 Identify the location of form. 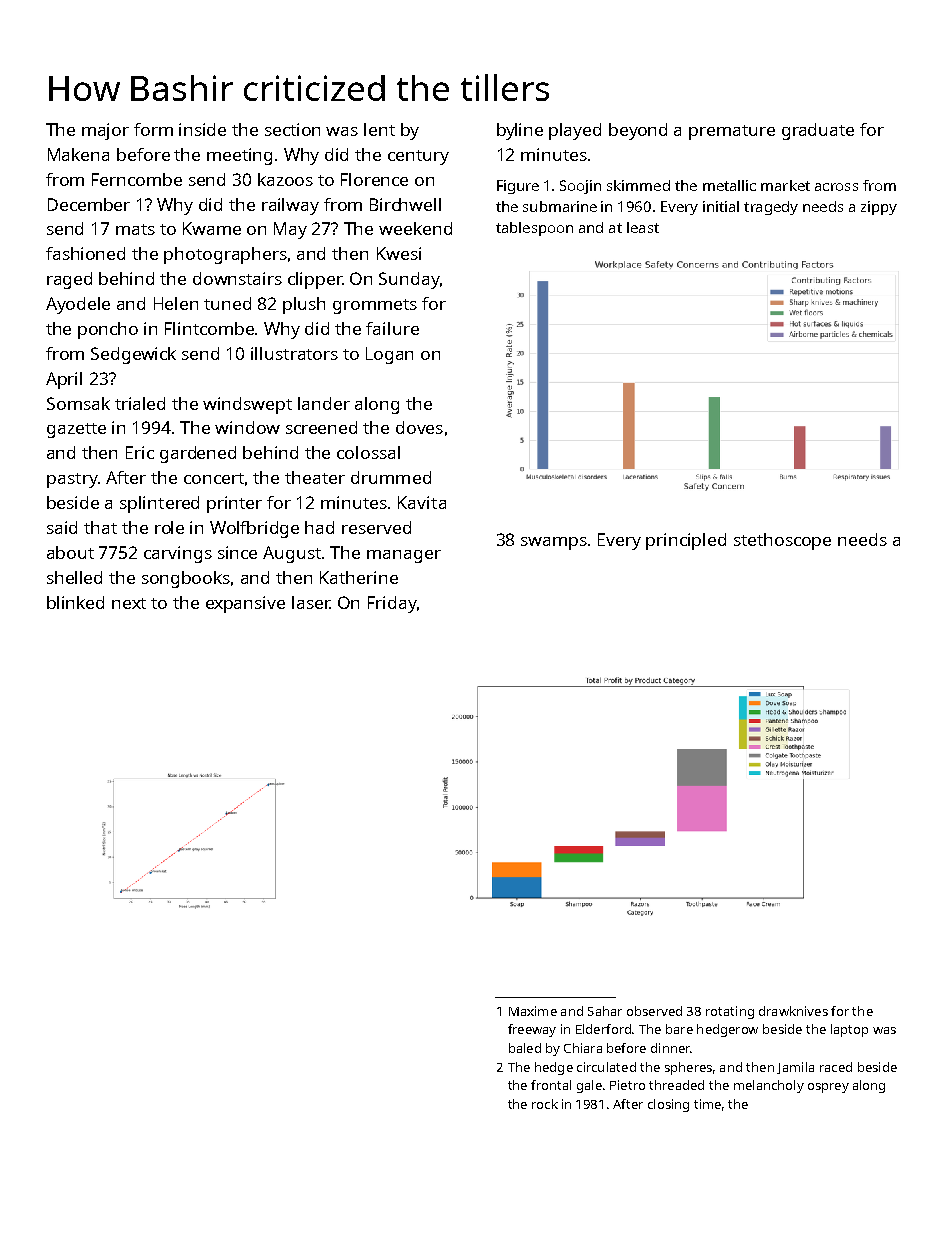
(153, 129).
